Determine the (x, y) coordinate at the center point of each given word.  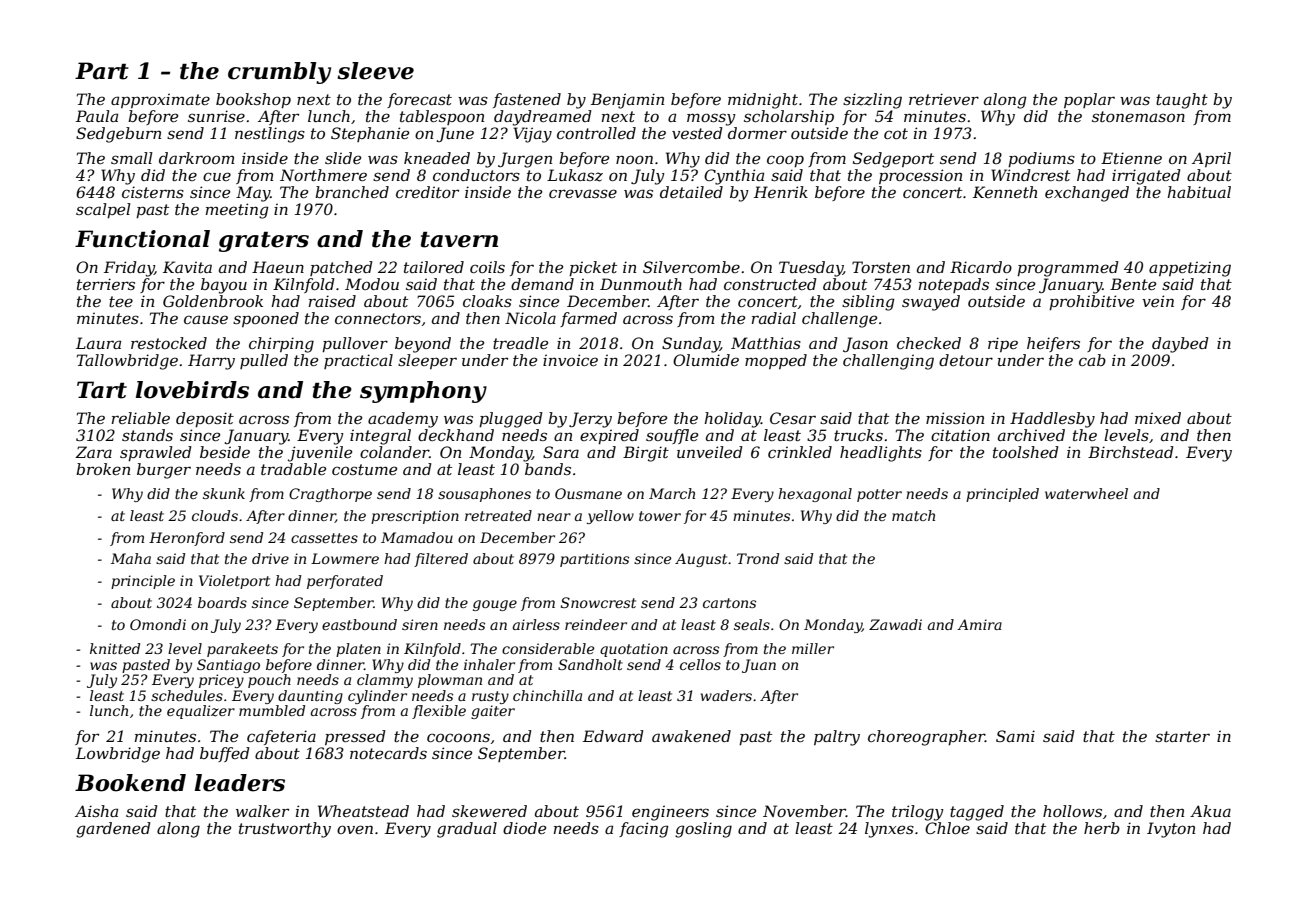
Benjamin (627, 101)
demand (542, 284)
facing (644, 830)
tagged (977, 813)
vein (1158, 301)
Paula (97, 116)
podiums (1041, 159)
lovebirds (192, 390)
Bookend (130, 783)
